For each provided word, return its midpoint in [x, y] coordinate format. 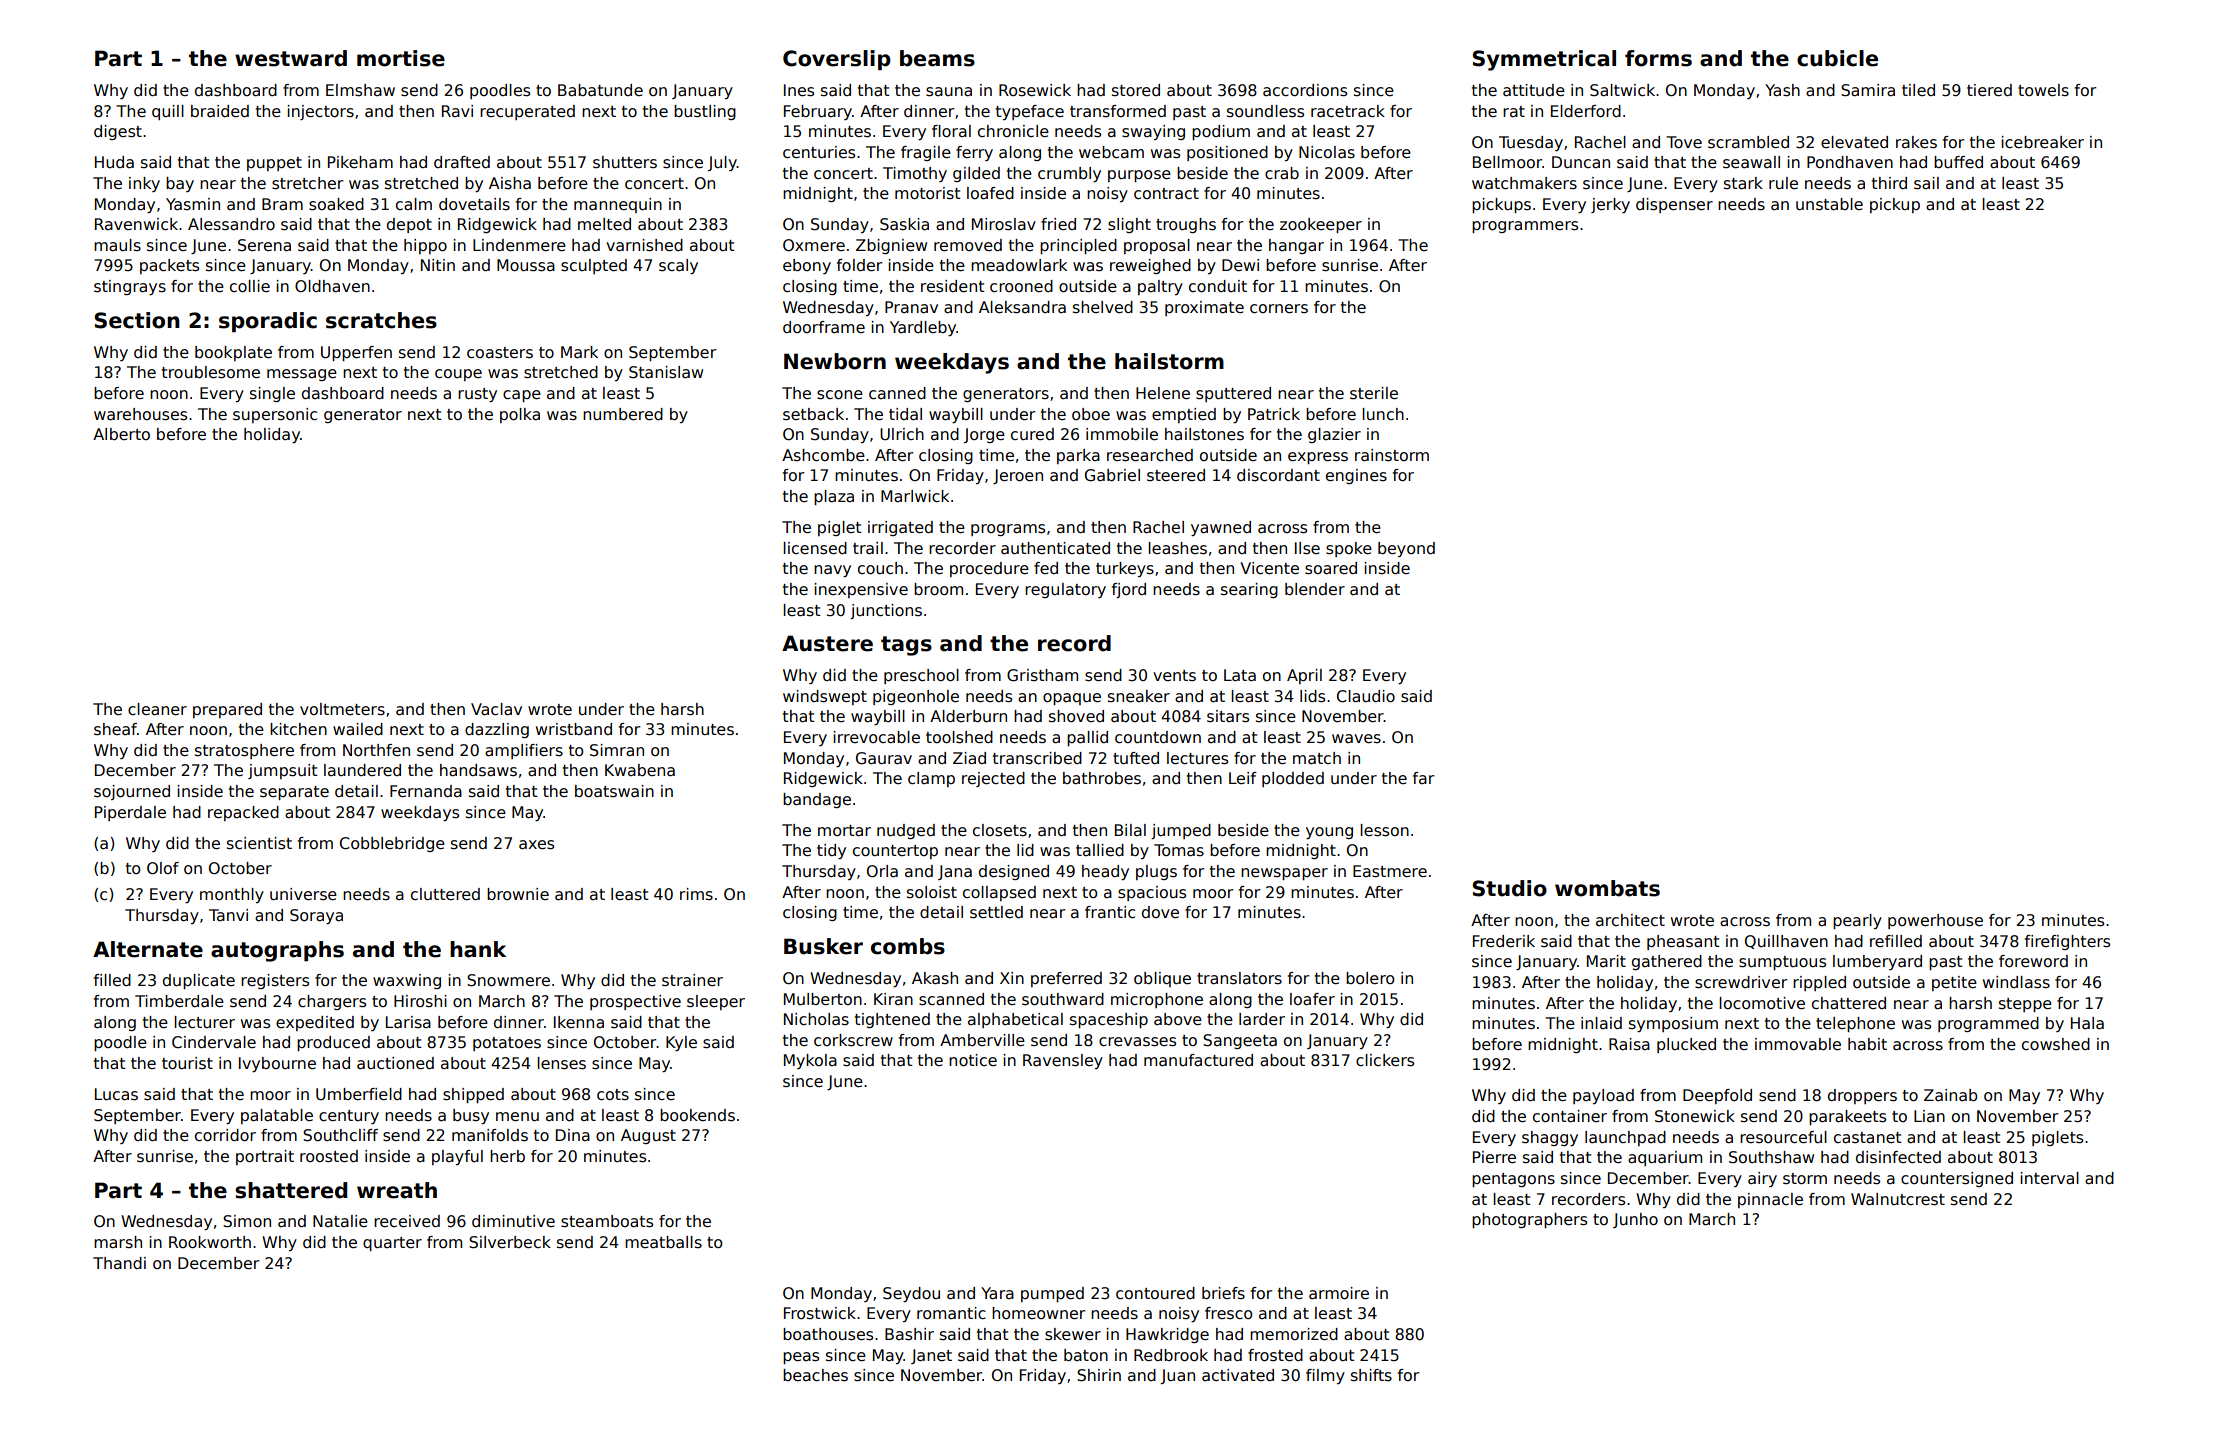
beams [937, 58]
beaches [815, 1375]
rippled [1819, 983]
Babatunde [600, 90]
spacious [1152, 893]
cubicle [1837, 58]
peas [801, 1358]
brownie [518, 894]
